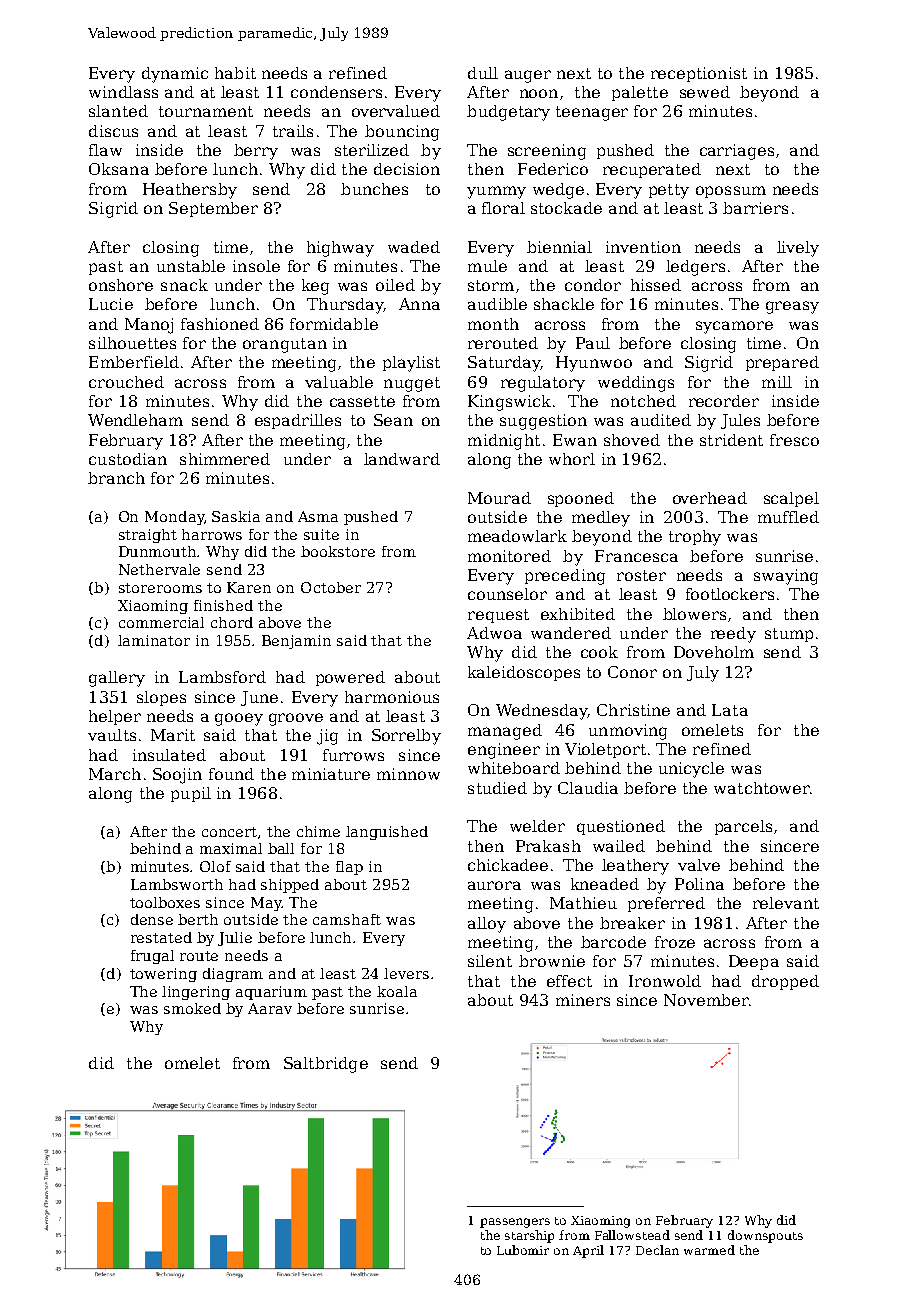 This page has width=908, height=1316. Describe the element at coordinates (483, 73) in the page. I see `dull` at that location.
